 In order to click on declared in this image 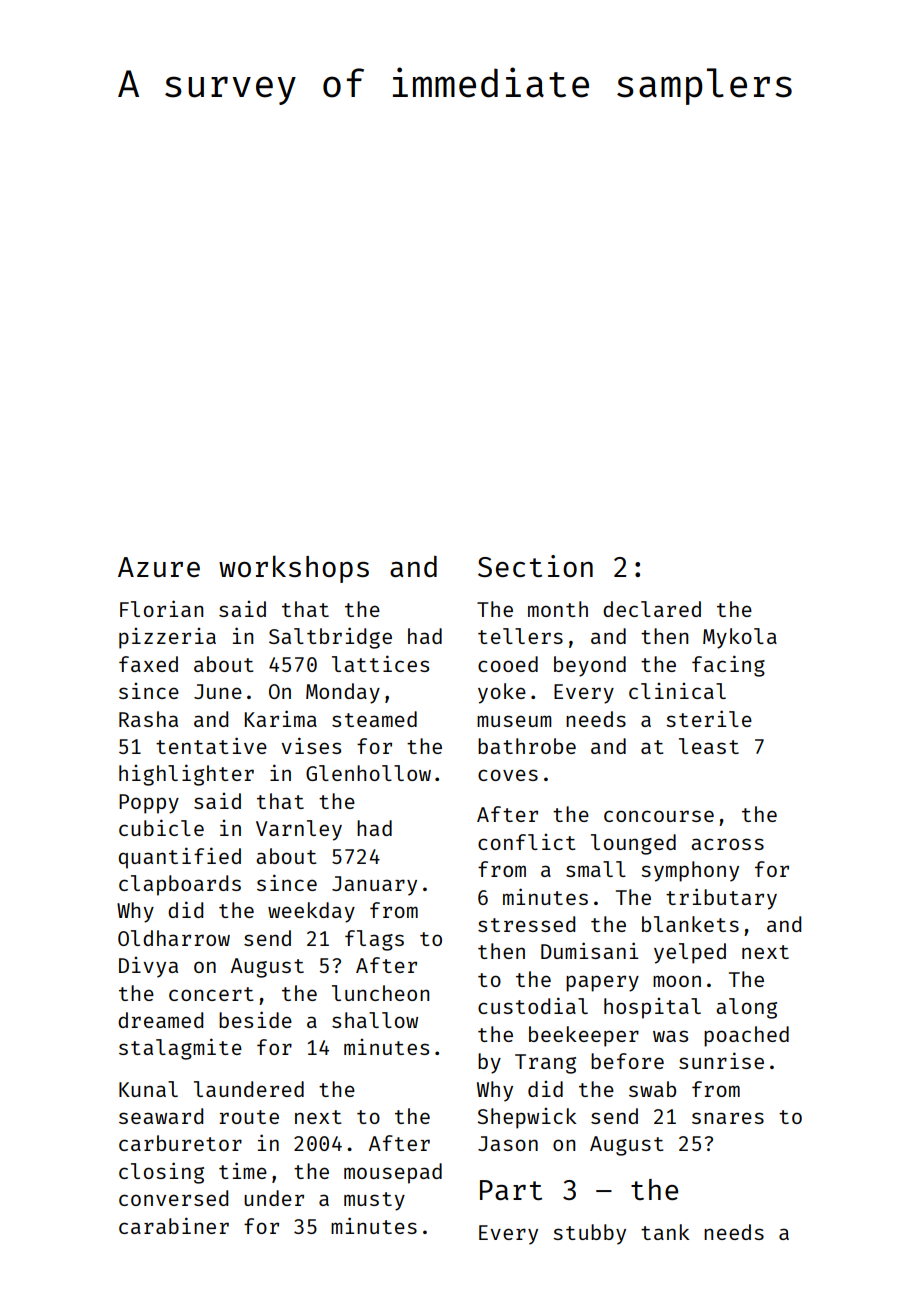, I will do `click(652, 609)`.
